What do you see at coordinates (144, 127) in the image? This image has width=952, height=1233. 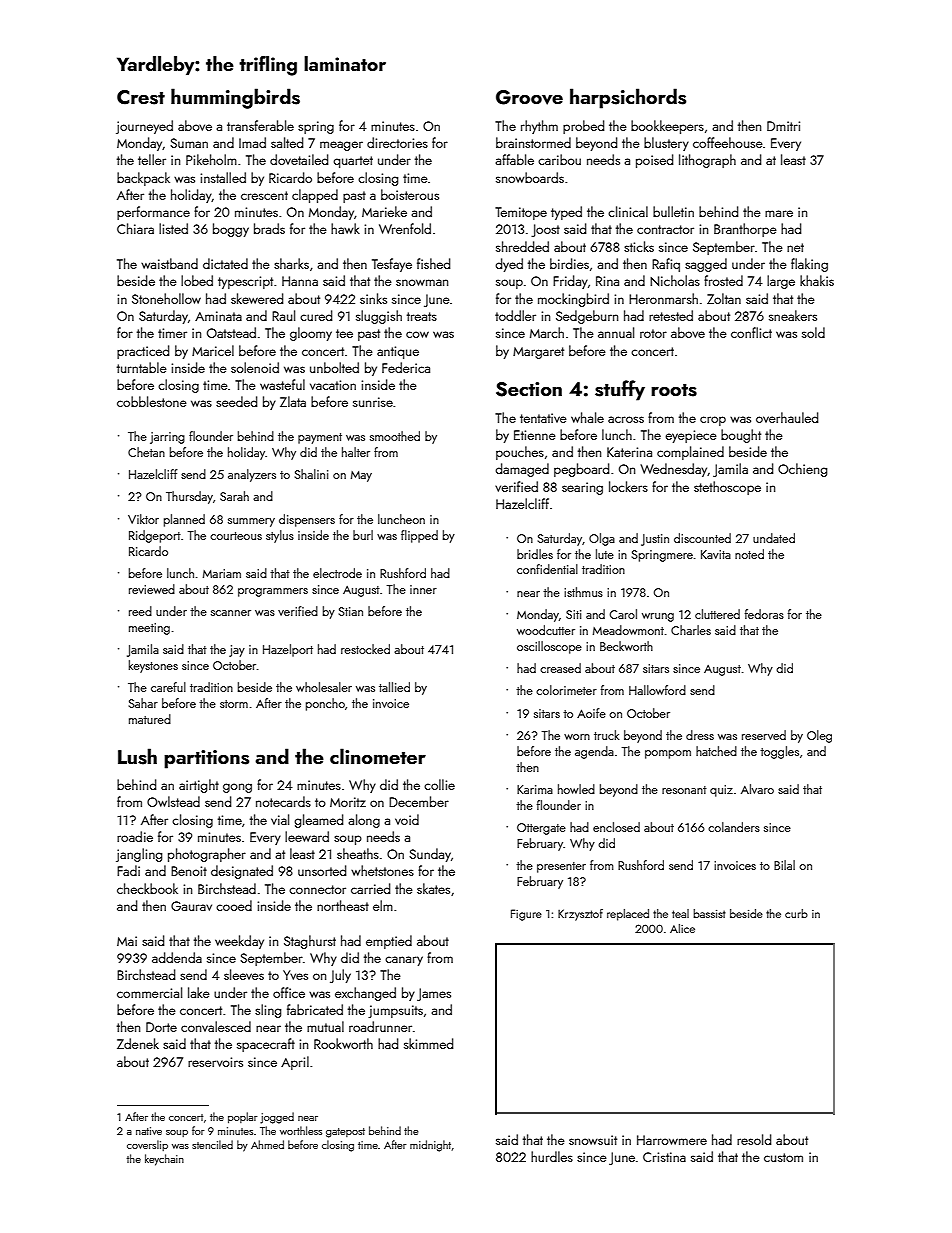 I see `journeyed` at bounding box center [144, 127].
